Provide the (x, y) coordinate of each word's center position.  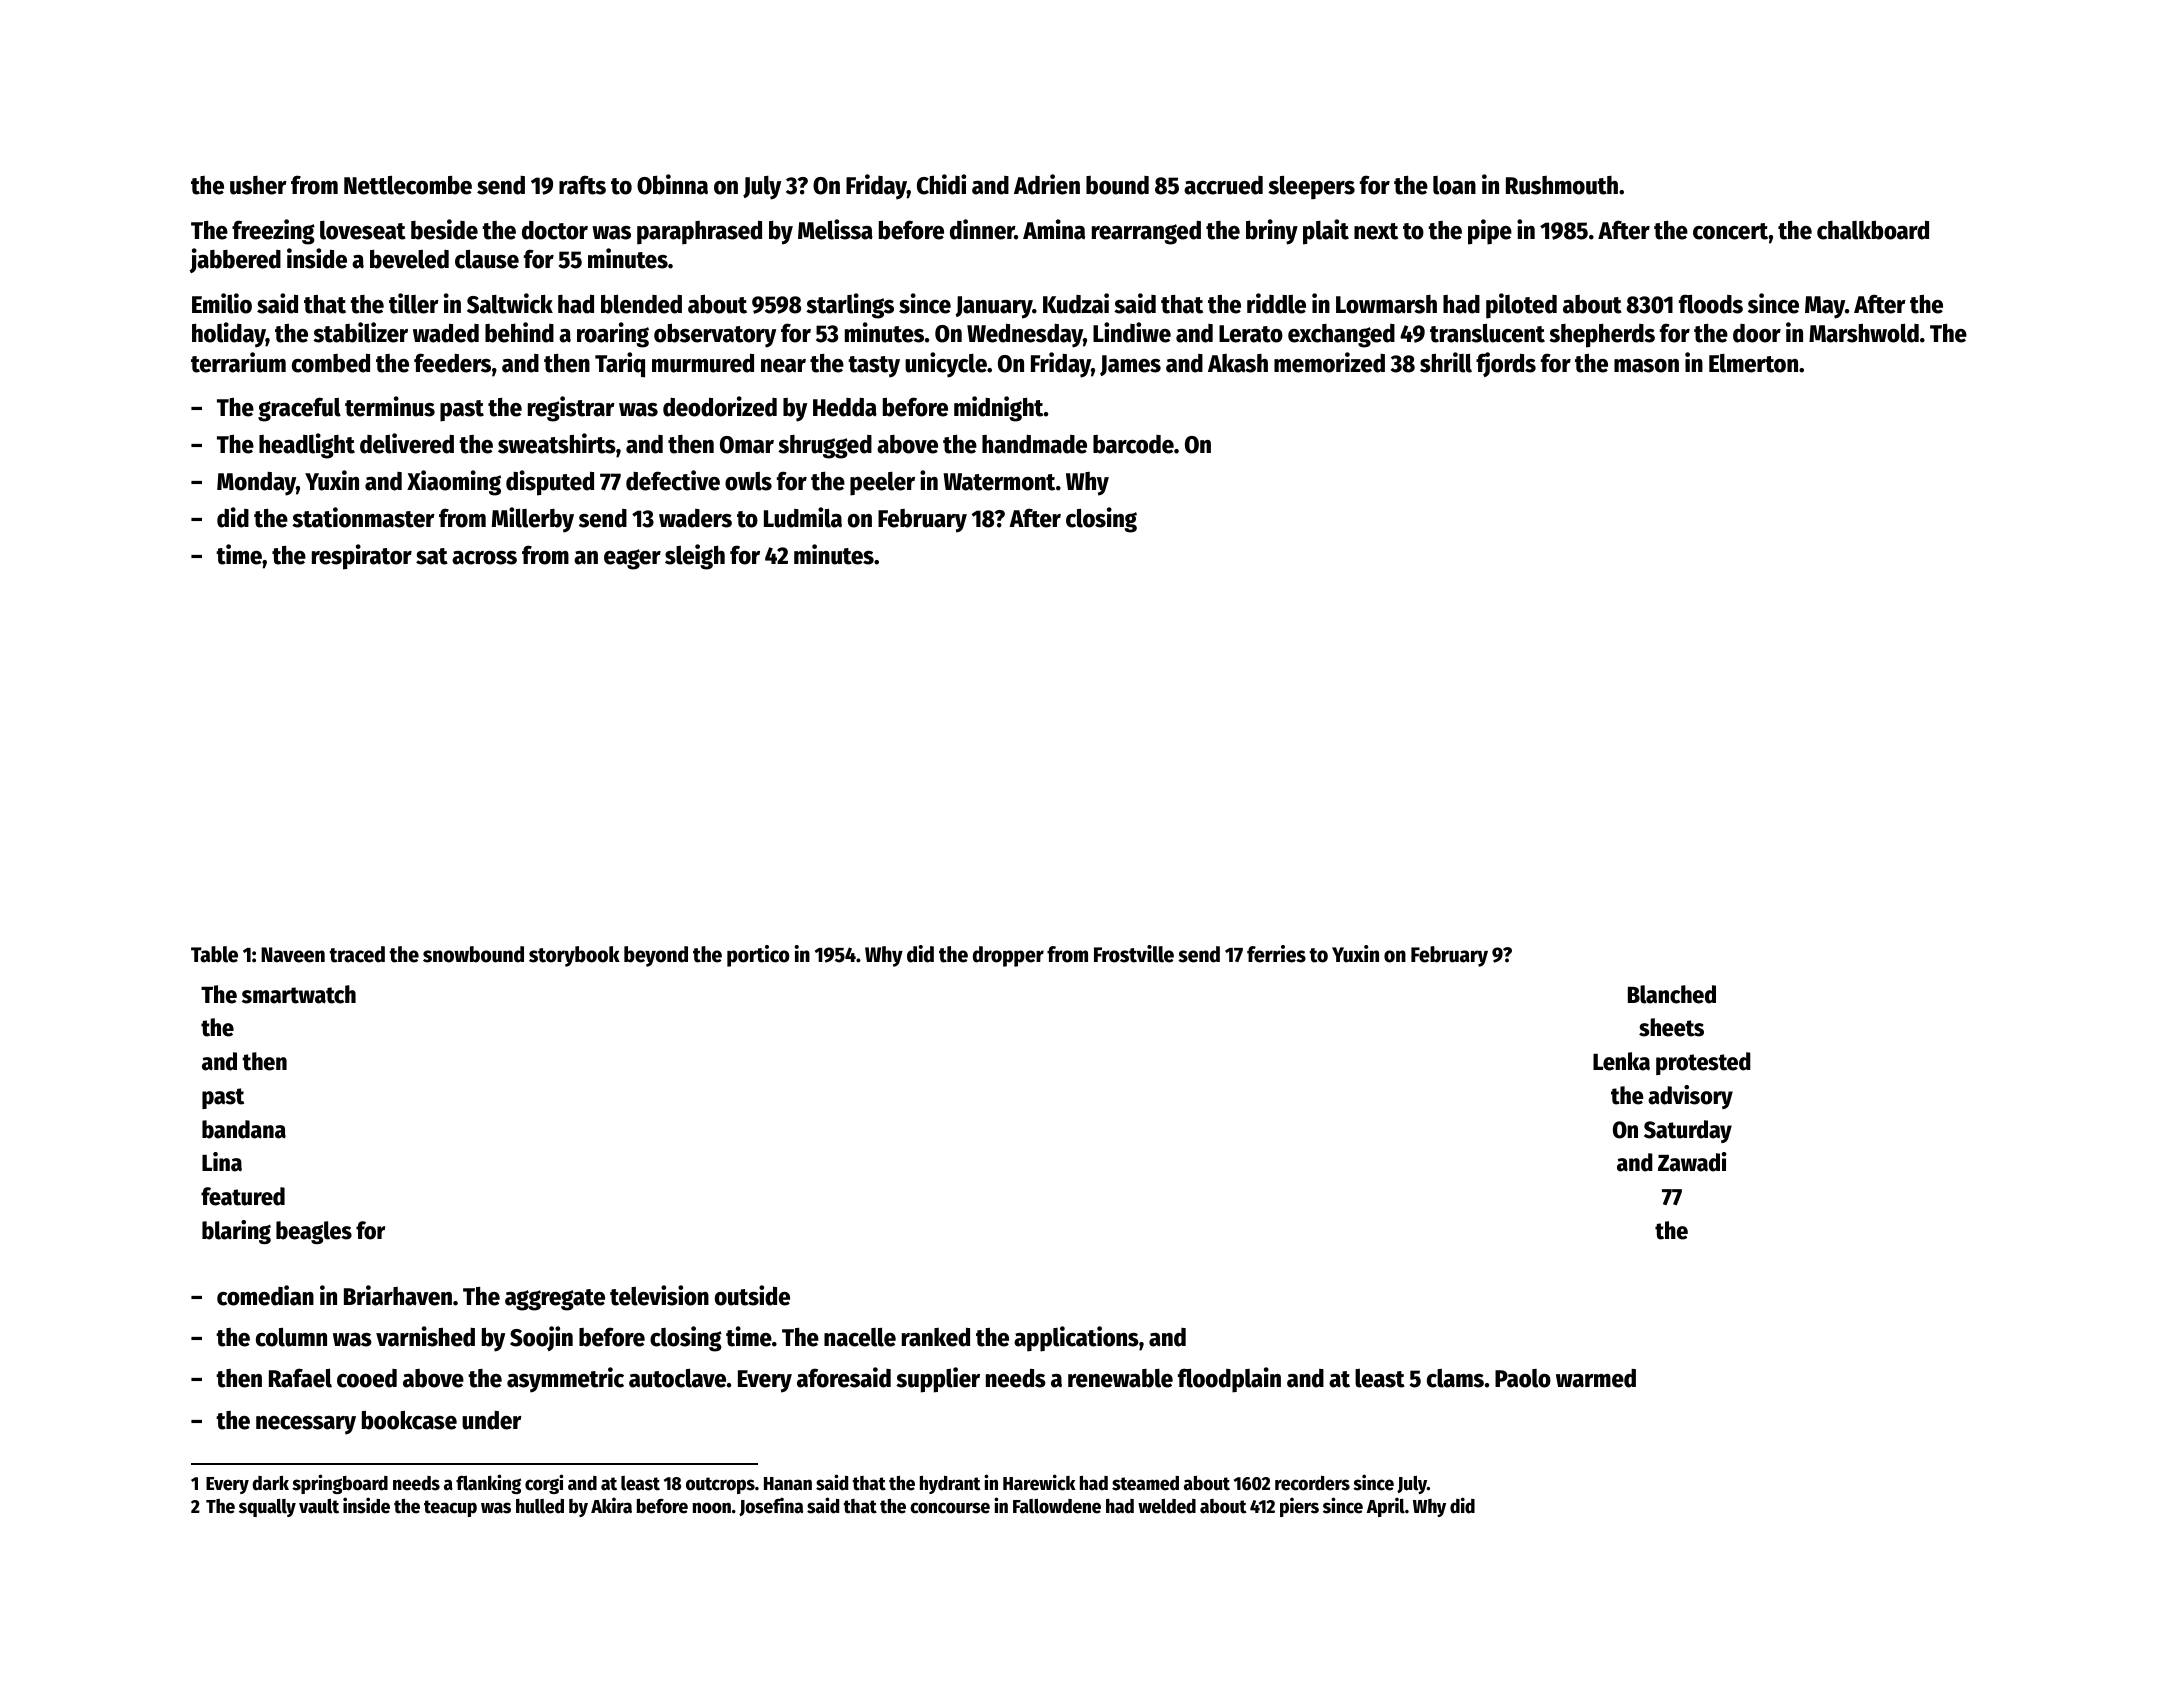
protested (1703, 1063)
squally (267, 1508)
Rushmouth (1562, 185)
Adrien (1047, 184)
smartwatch (299, 994)
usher (258, 185)
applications (1076, 1339)
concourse (950, 1508)
